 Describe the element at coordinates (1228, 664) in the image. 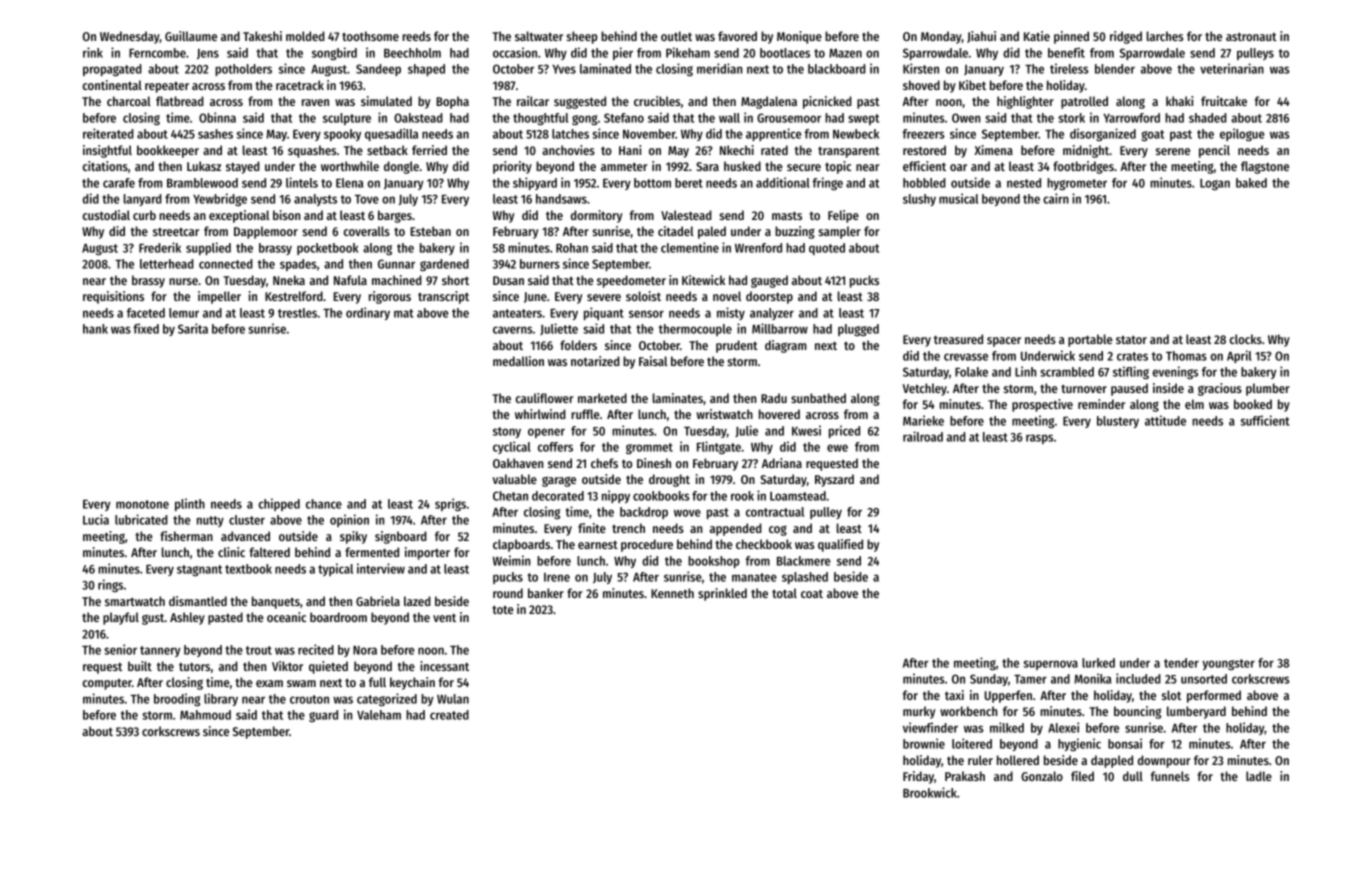

I see `youngster` at that location.
